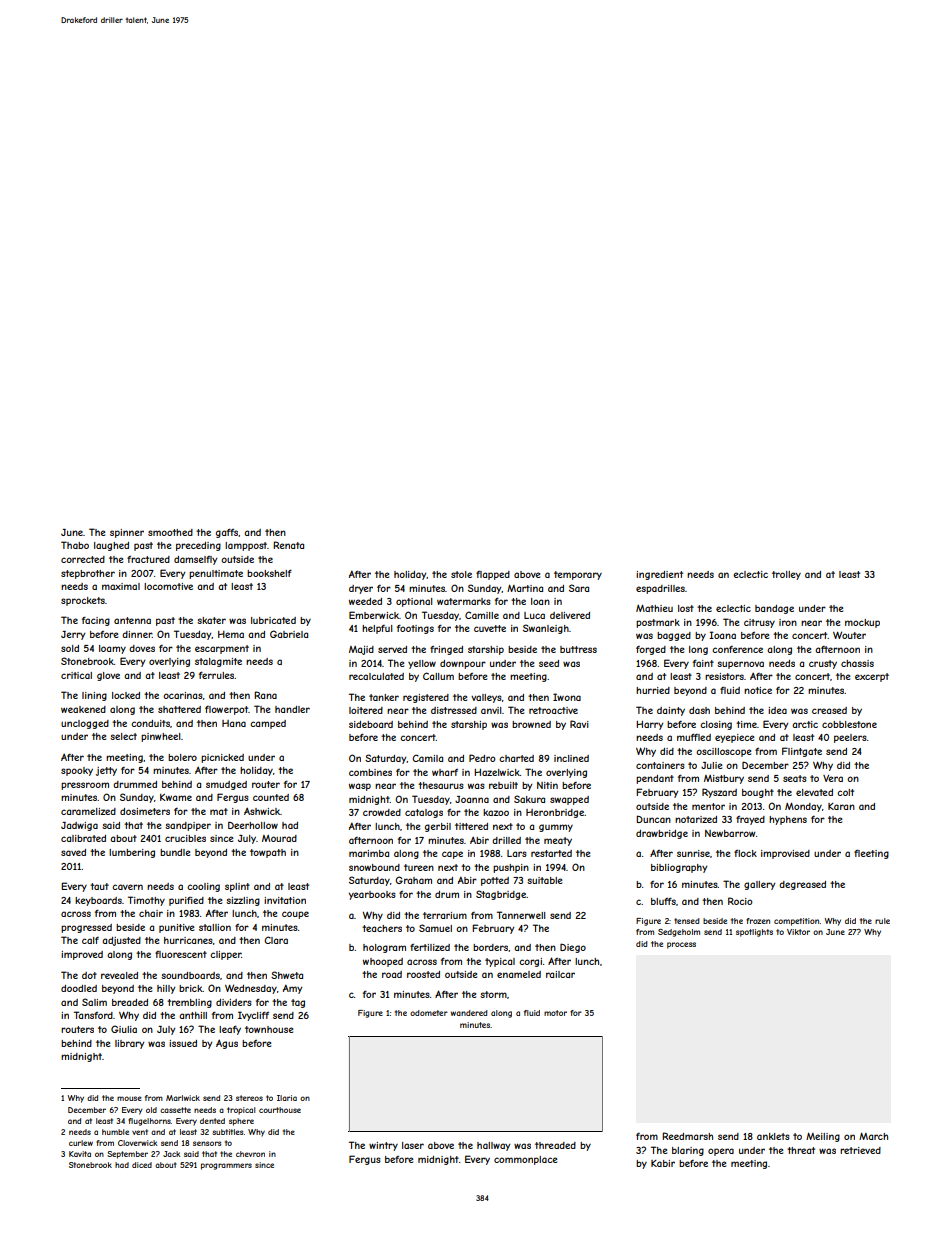 This screenshot has height=1233, width=952. What do you see at coordinates (183, 1043) in the screenshot?
I see `issued` at bounding box center [183, 1043].
